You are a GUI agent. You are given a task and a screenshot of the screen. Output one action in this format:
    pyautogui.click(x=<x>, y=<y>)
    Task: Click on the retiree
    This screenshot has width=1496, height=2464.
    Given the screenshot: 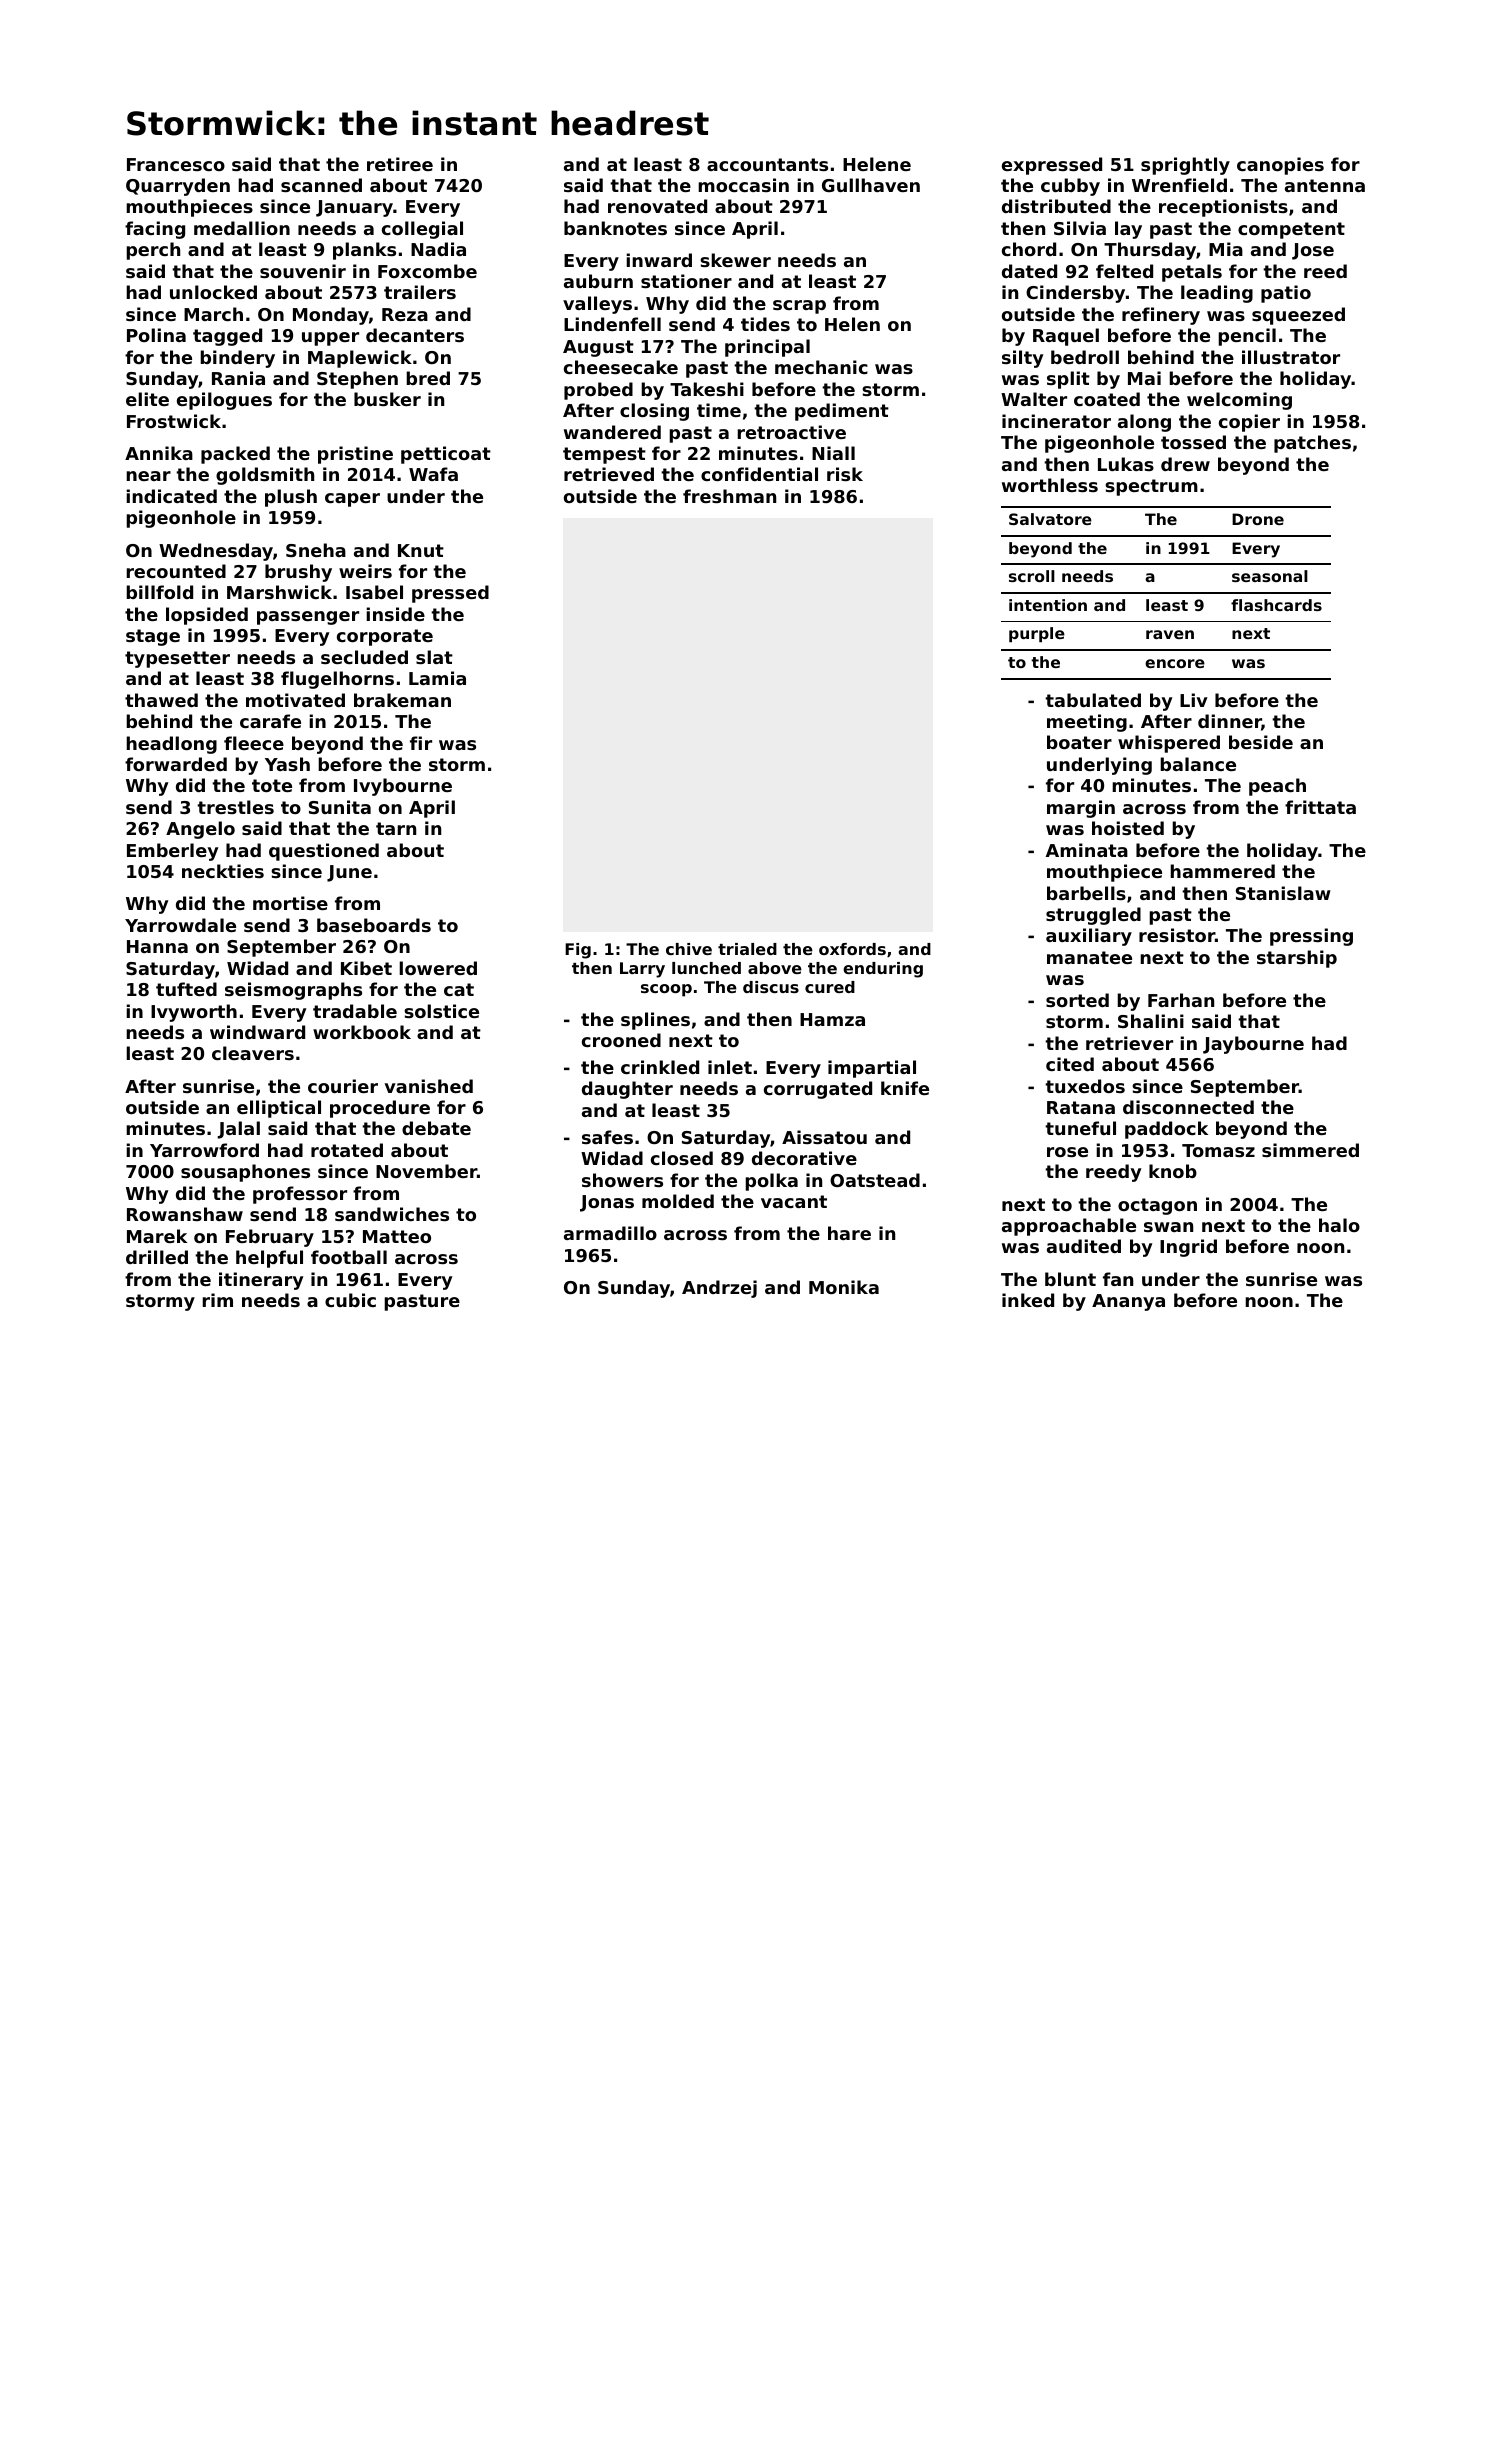 What is the action you would take?
    pyautogui.click(x=400, y=164)
